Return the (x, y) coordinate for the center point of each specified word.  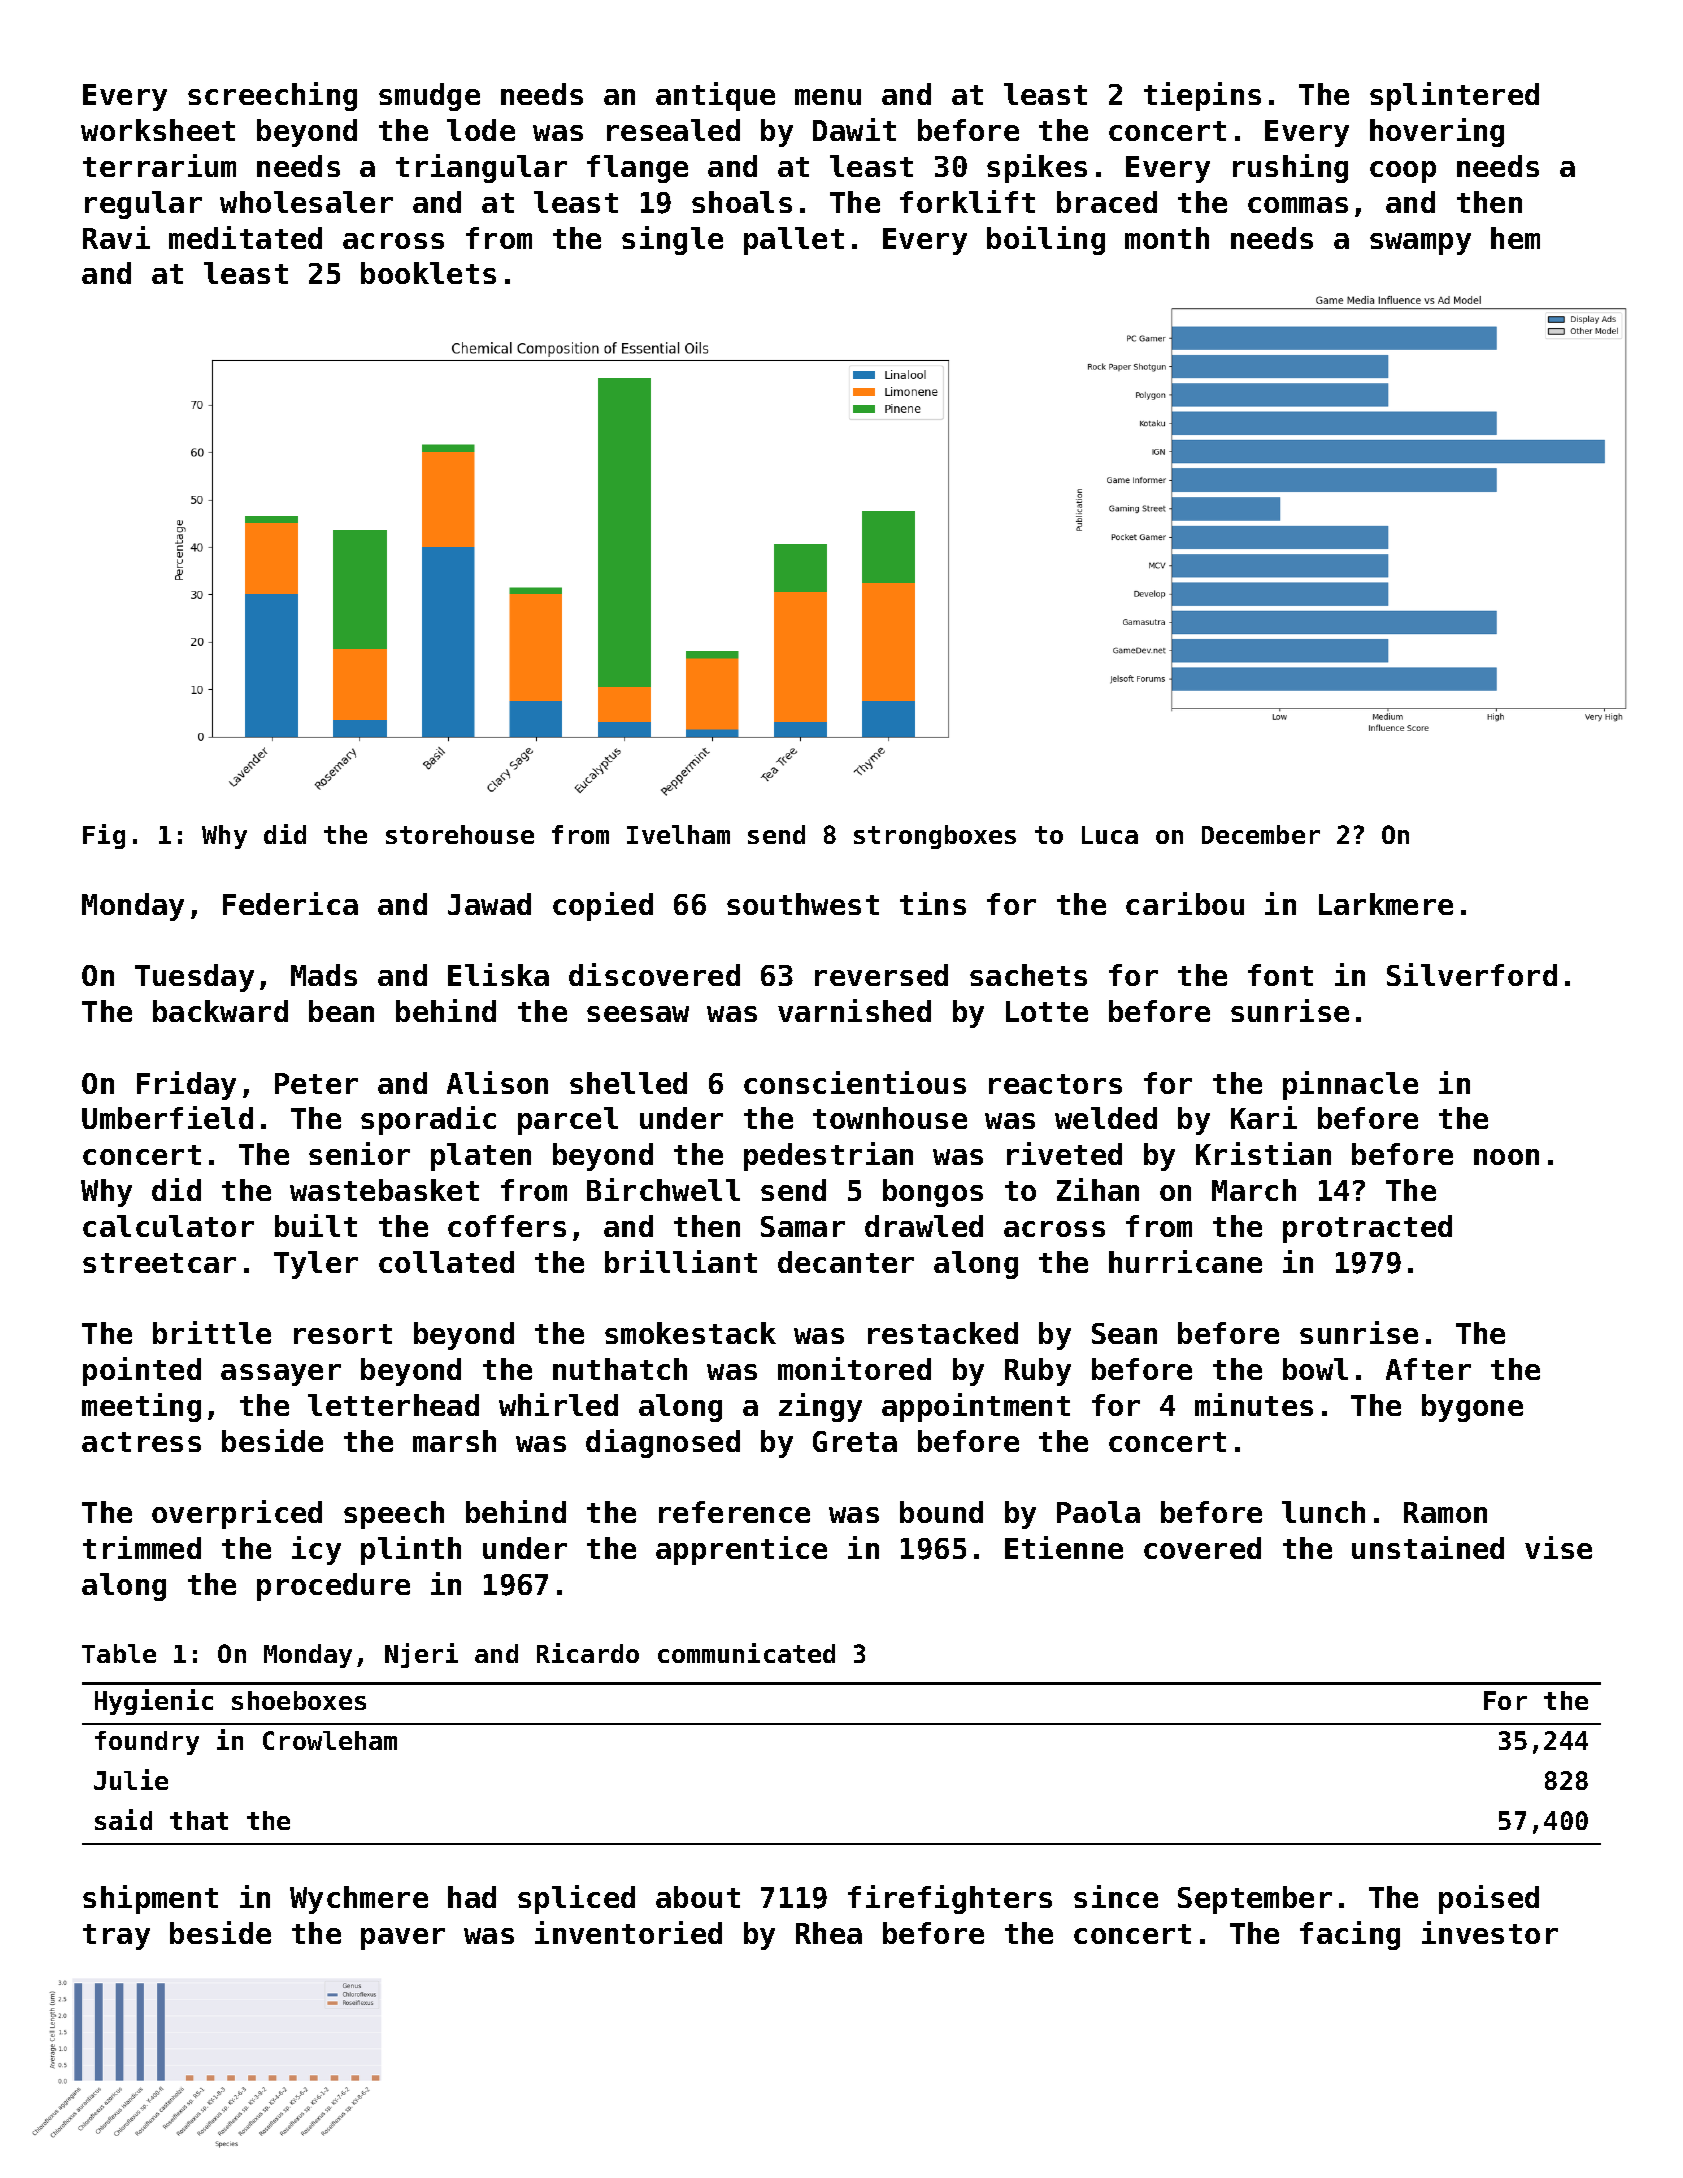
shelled (628, 1083)
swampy (1420, 244)
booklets (428, 273)
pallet (794, 241)
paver (403, 1939)
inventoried (628, 1932)
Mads (324, 975)
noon (1506, 1157)
